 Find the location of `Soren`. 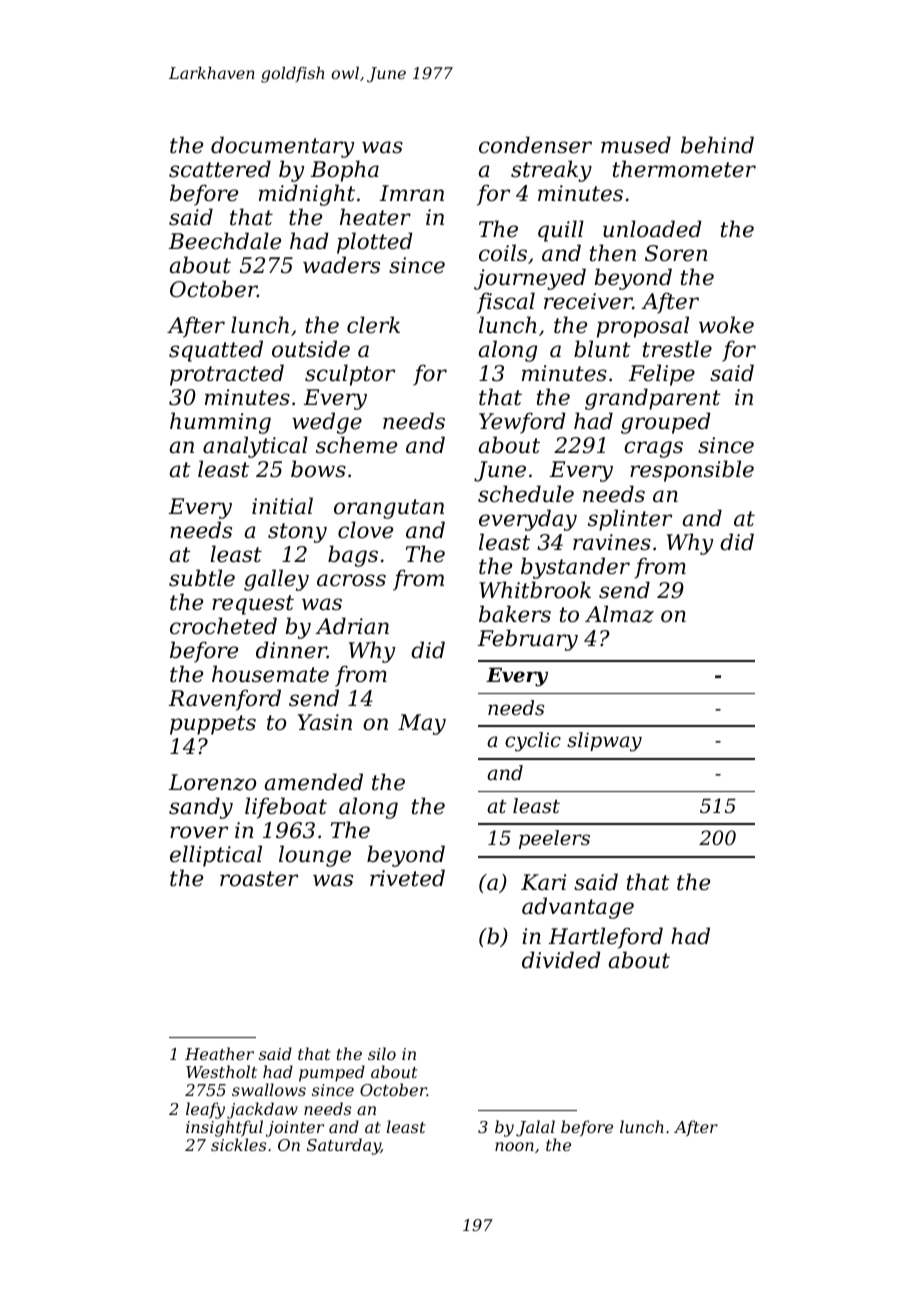

Soren is located at coordinates (676, 253).
